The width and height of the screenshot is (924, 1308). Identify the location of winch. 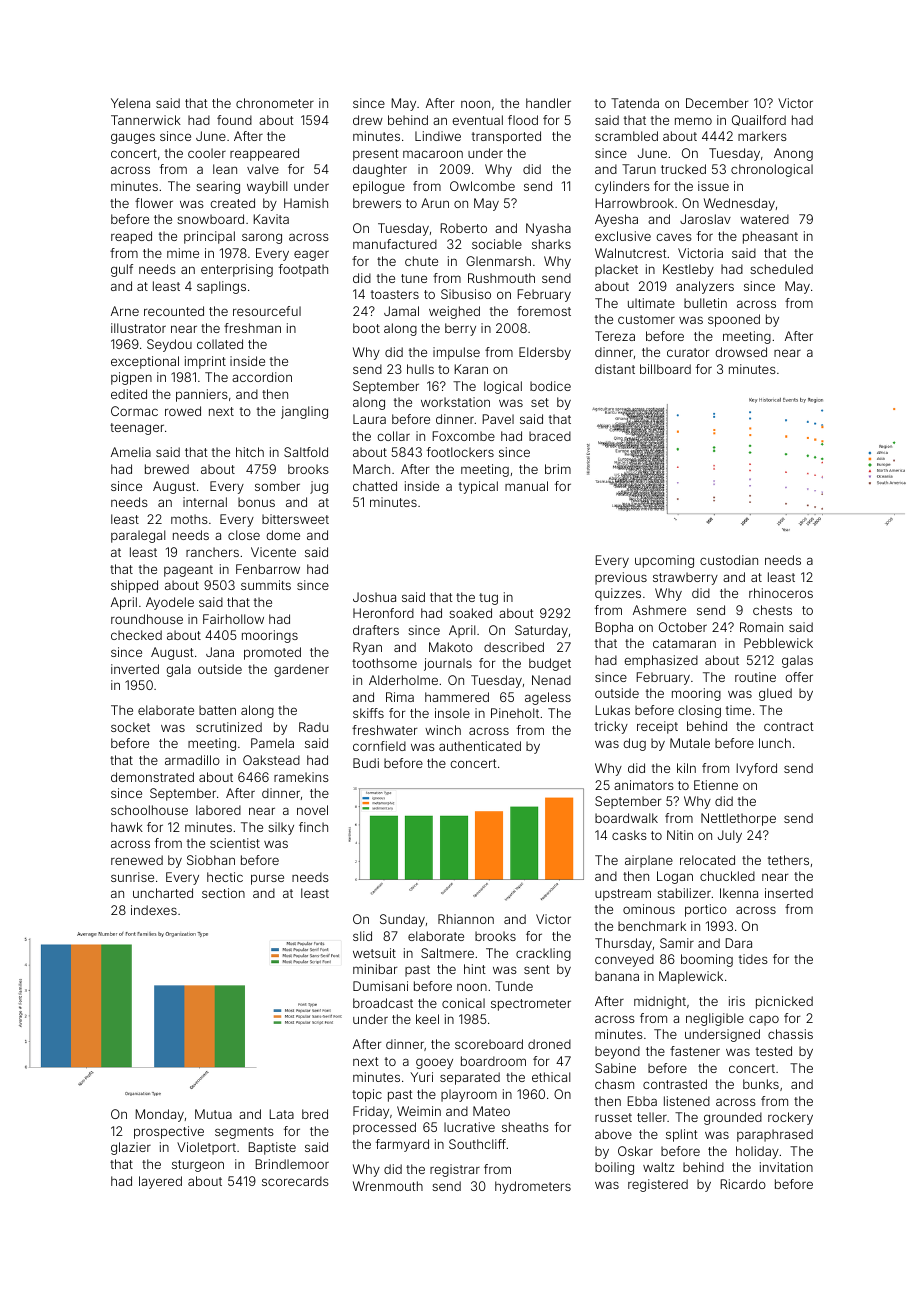
(443, 730).
